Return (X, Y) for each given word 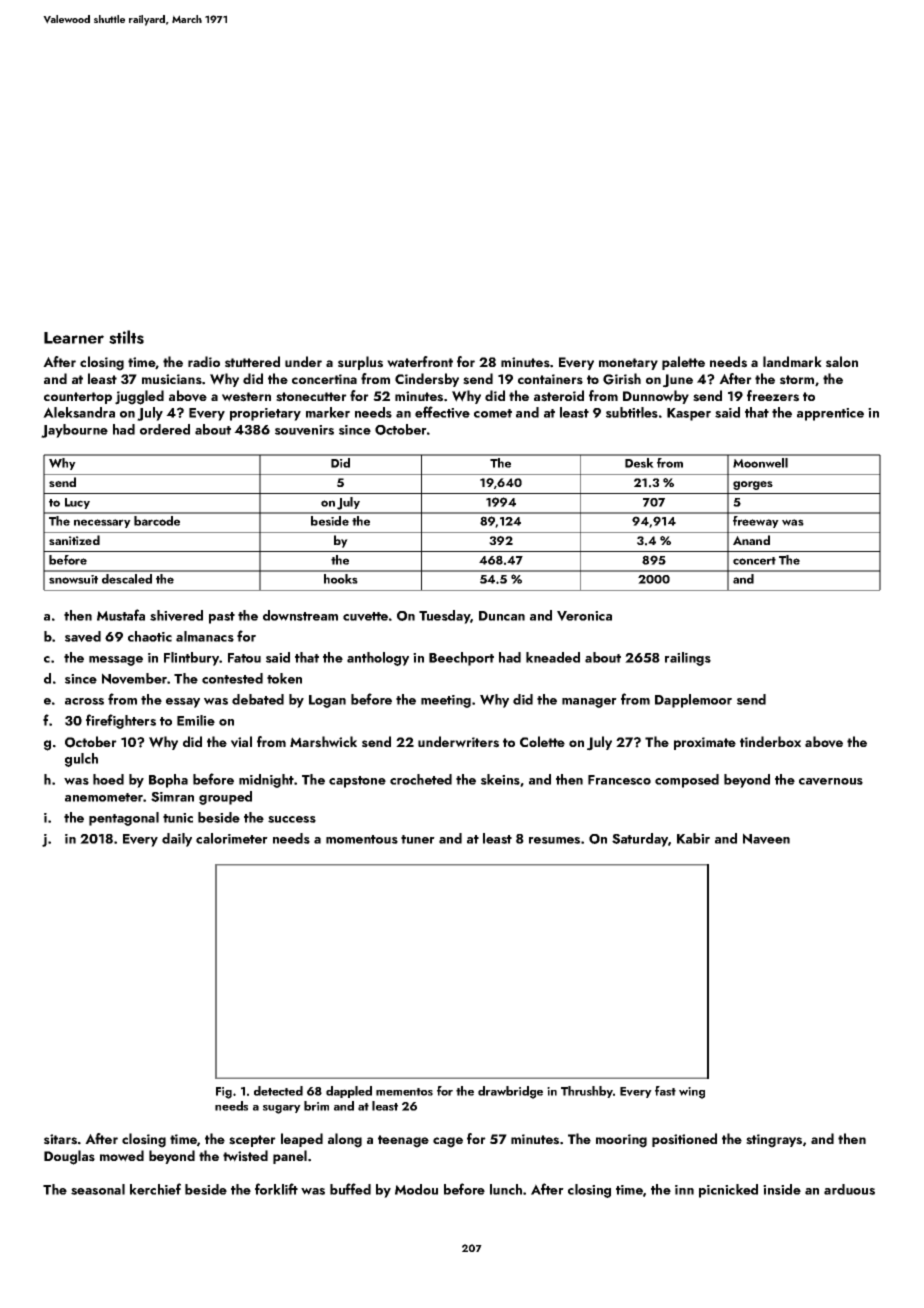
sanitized (74, 540)
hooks (341, 579)
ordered (165, 429)
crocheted (421, 779)
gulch (81, 760)
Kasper (689, 414)
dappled (349, 1092)
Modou (416, 1189)
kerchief (155, 1189)
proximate (705, 743)
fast (665, 1091)
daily (177, 840)
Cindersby (427, 380)
